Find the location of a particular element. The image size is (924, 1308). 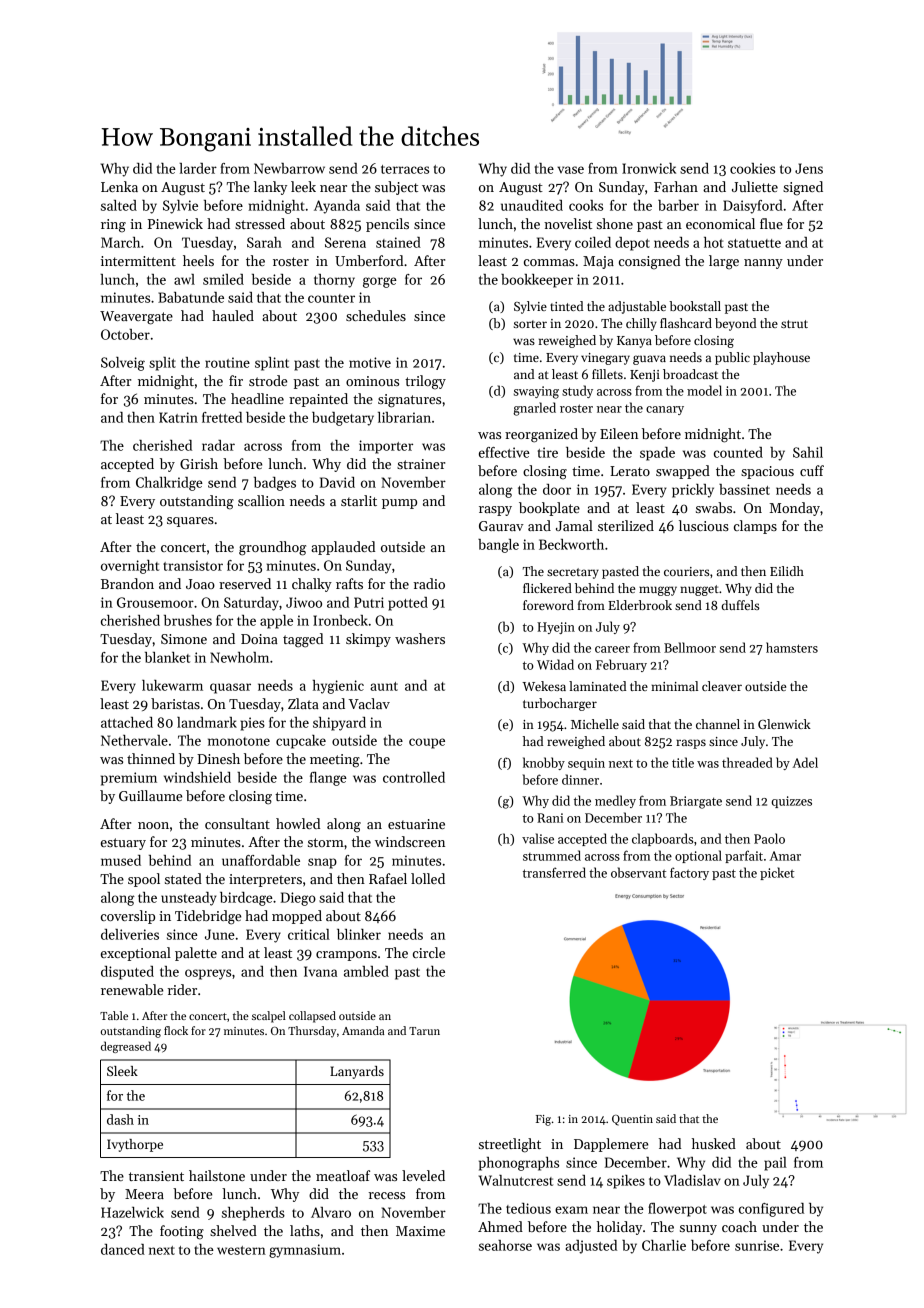

Lenka is located at coordinates (119, 186).
